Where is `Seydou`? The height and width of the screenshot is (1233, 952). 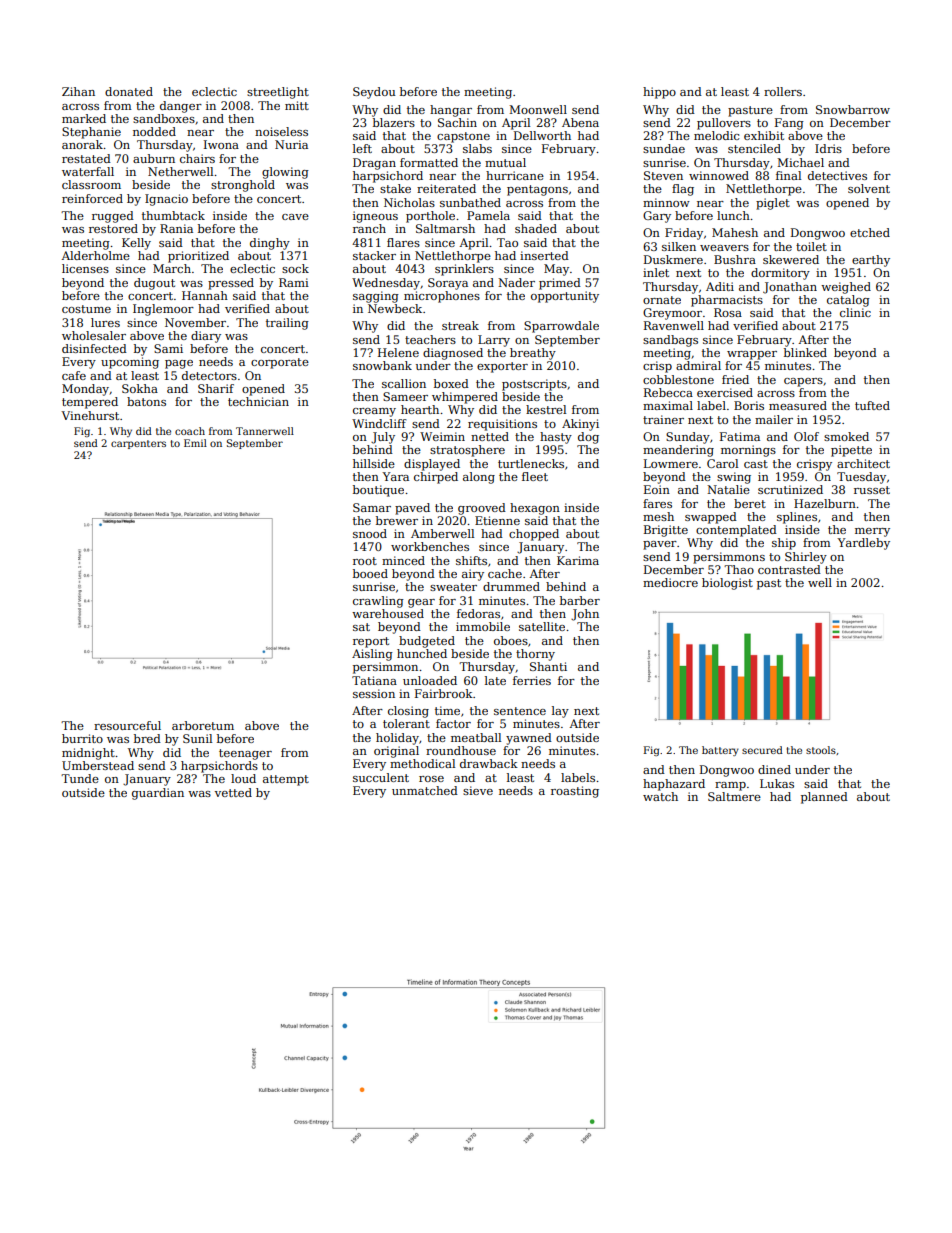 Seydou is located at coordinates (374, 93).
